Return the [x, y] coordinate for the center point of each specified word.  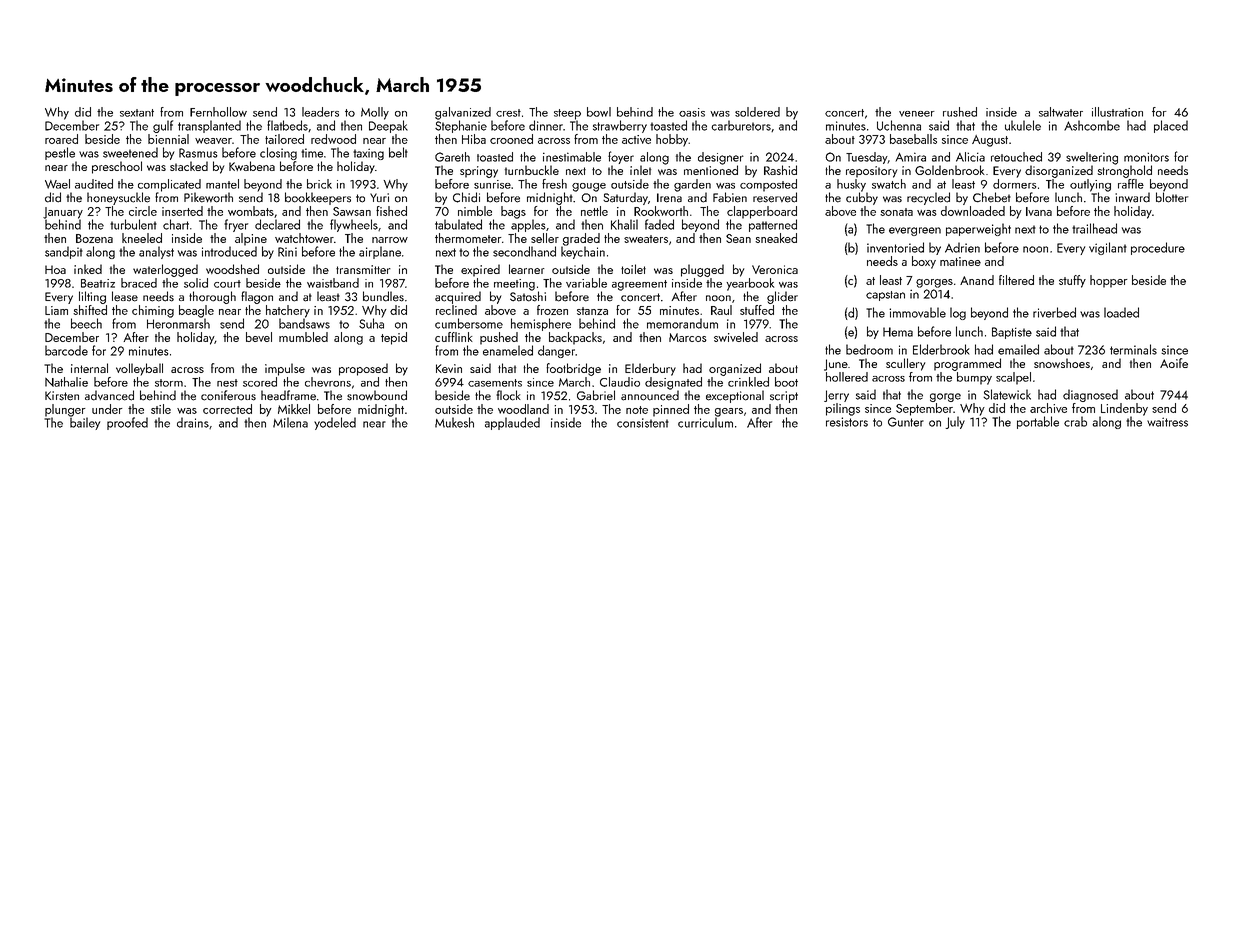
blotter [1172, 197]
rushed [960, 112]
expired [480, 270]
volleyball [139, 369]
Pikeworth [208, 197]
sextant [137, 113]
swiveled [736, 337]
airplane [380, 252]
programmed [967, 364]
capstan [885, 296]
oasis [692, 112]
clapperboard [762, 212]
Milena [290, 422]
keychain [583, 252]
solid [196, 283]
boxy [924, 262]
